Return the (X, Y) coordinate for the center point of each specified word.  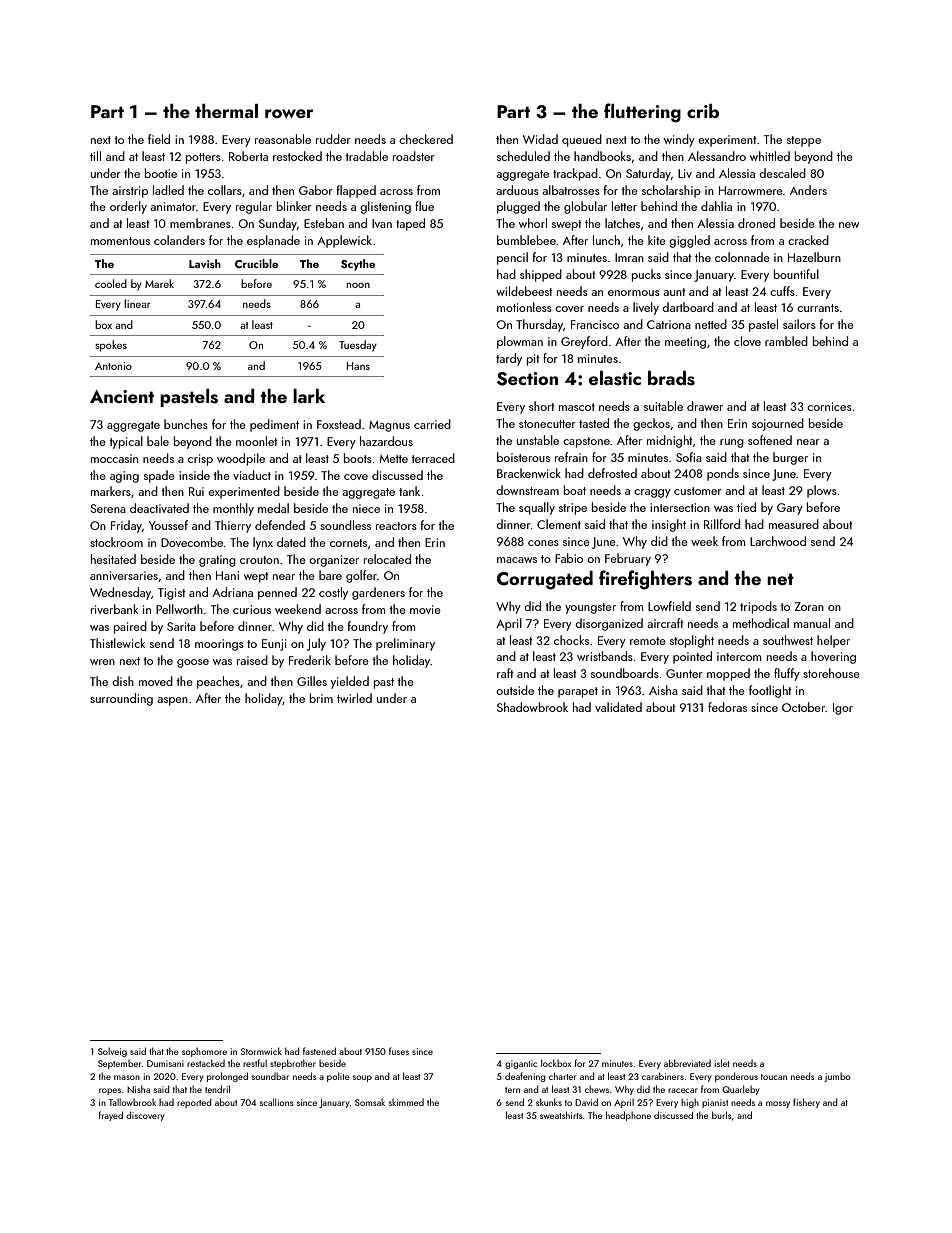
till (95, 156)
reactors (396, 526)
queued (582, 140)
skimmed (406, 1102)
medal (273, 508)
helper (833, 641)
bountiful (796, 274)
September (119, 1064)
